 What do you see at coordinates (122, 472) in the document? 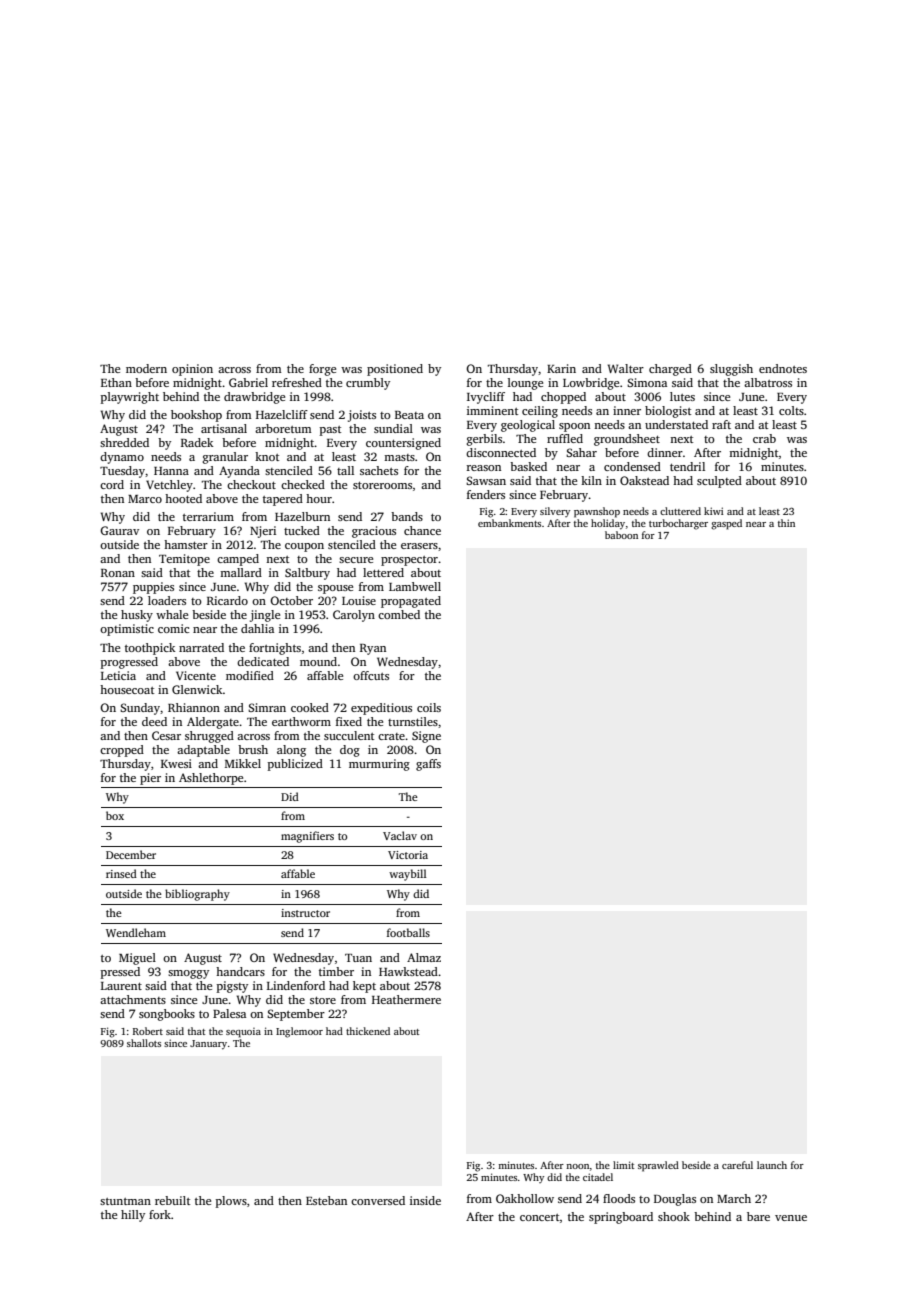
I see `Tuesday` at bounding box center [122, 472].
